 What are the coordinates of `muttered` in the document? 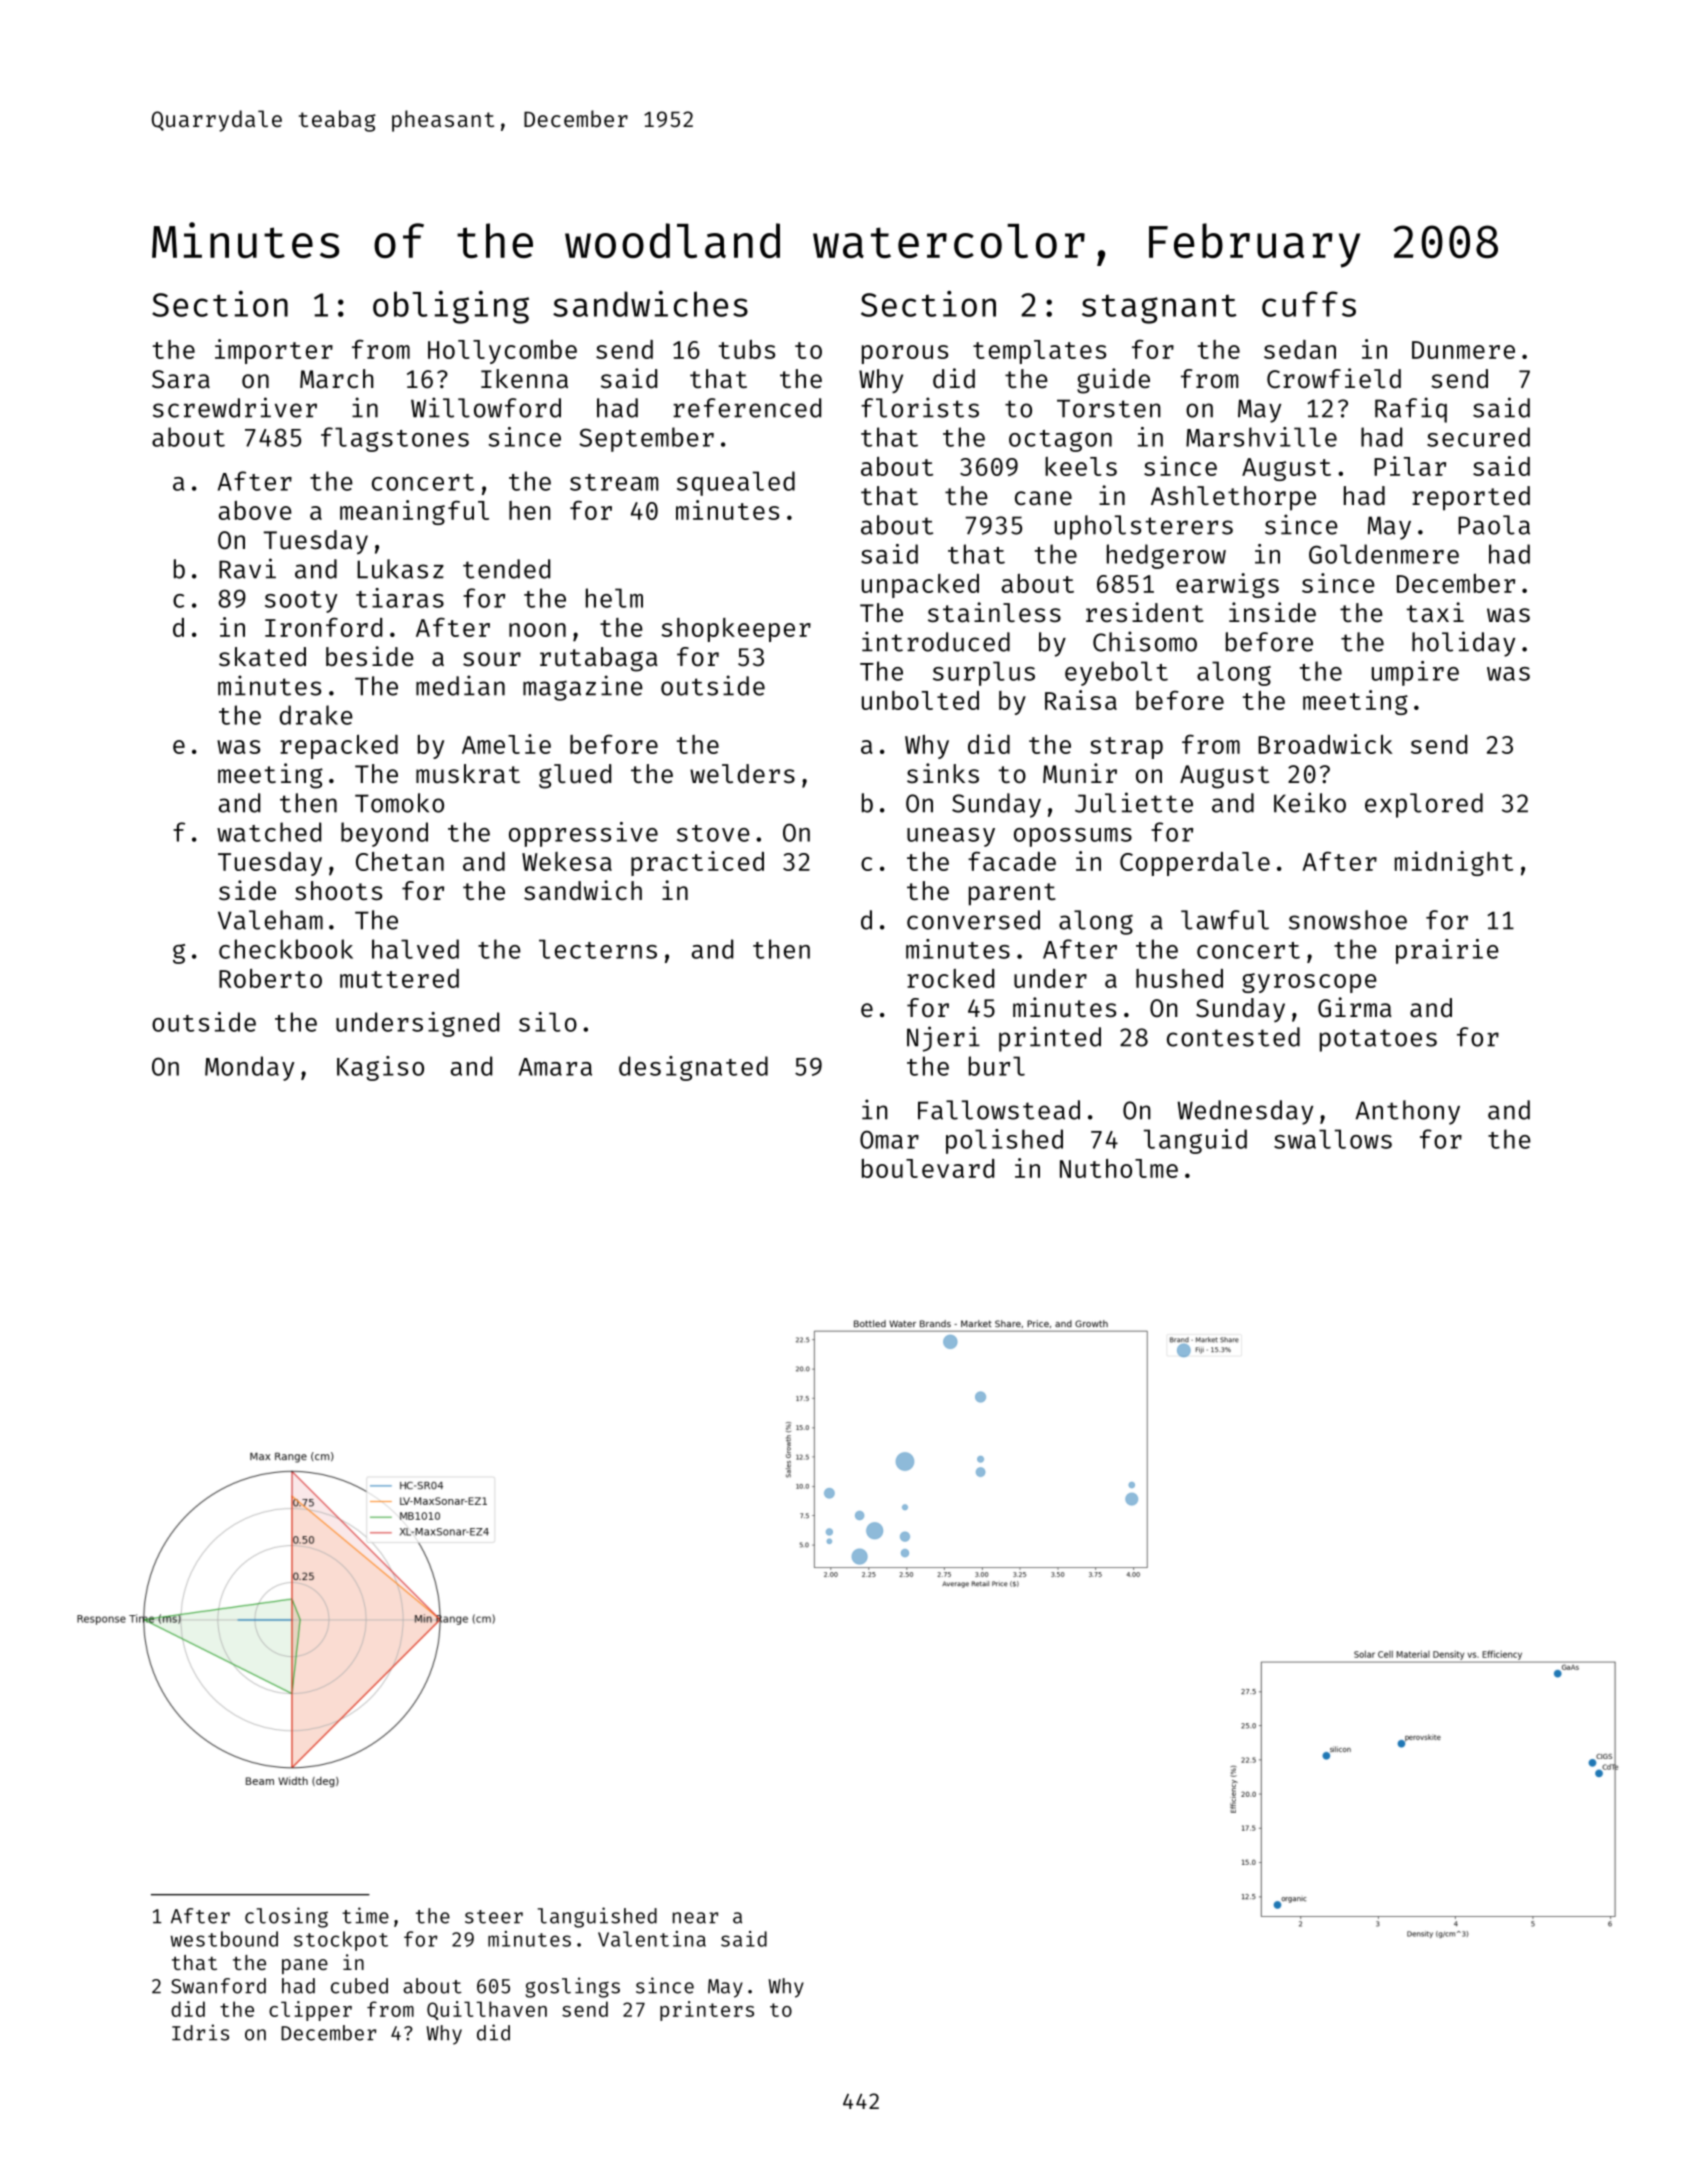 It's located at (399, 978).
